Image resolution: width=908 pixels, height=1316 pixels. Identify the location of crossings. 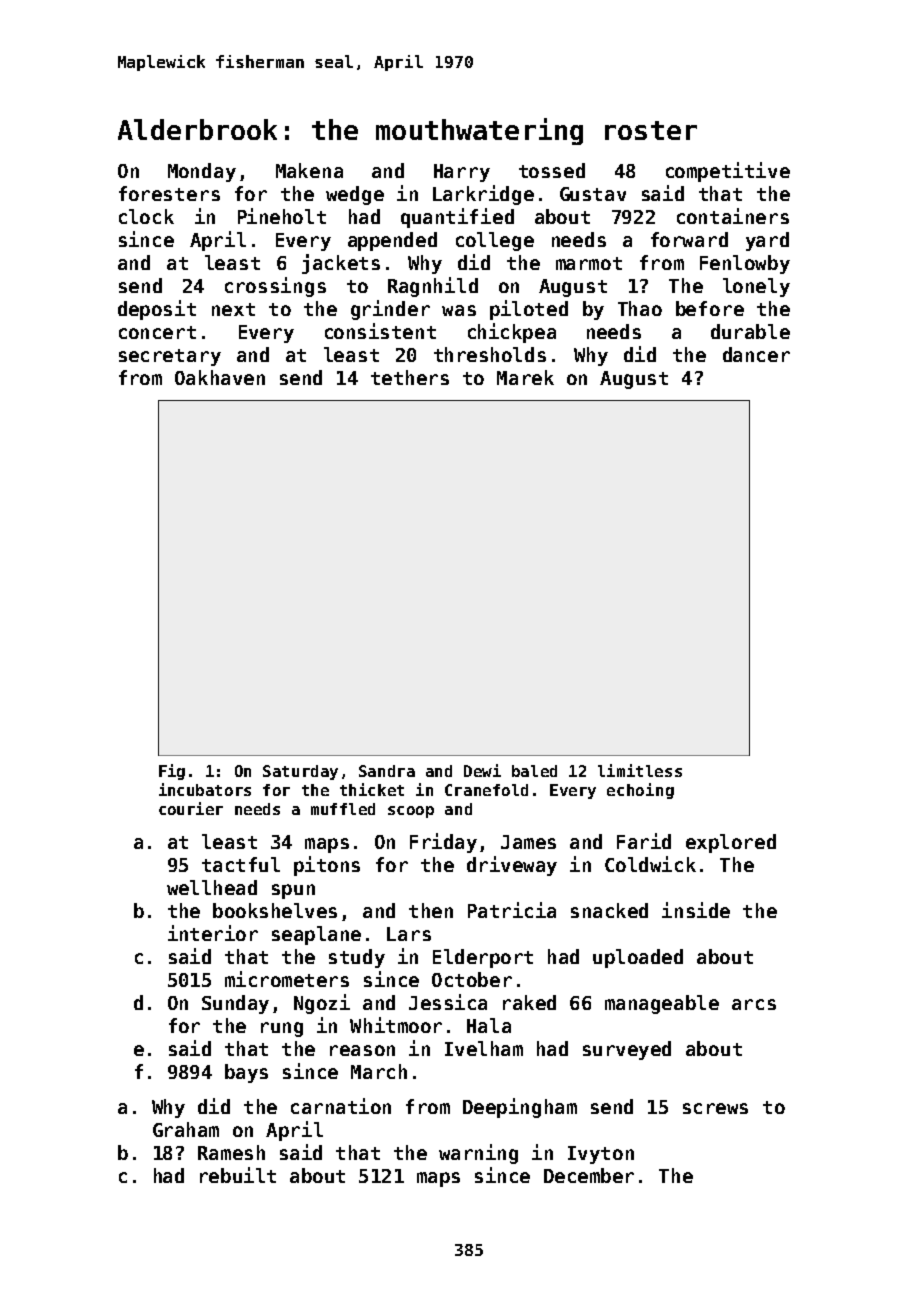
(275, 287).
